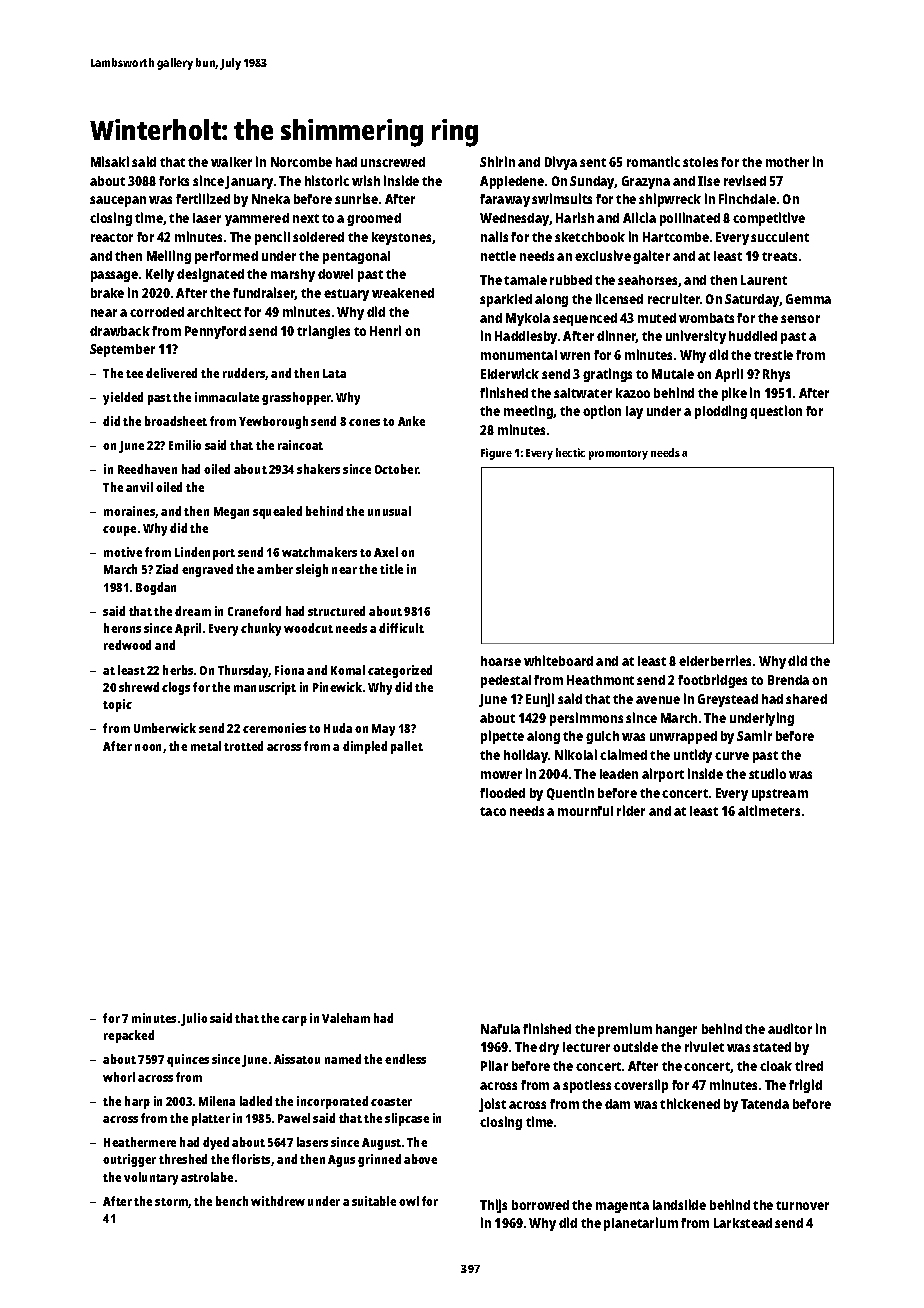 The height and width of the screenshot is (1308, 924). I want to click on rudders, so click(244, 373).
